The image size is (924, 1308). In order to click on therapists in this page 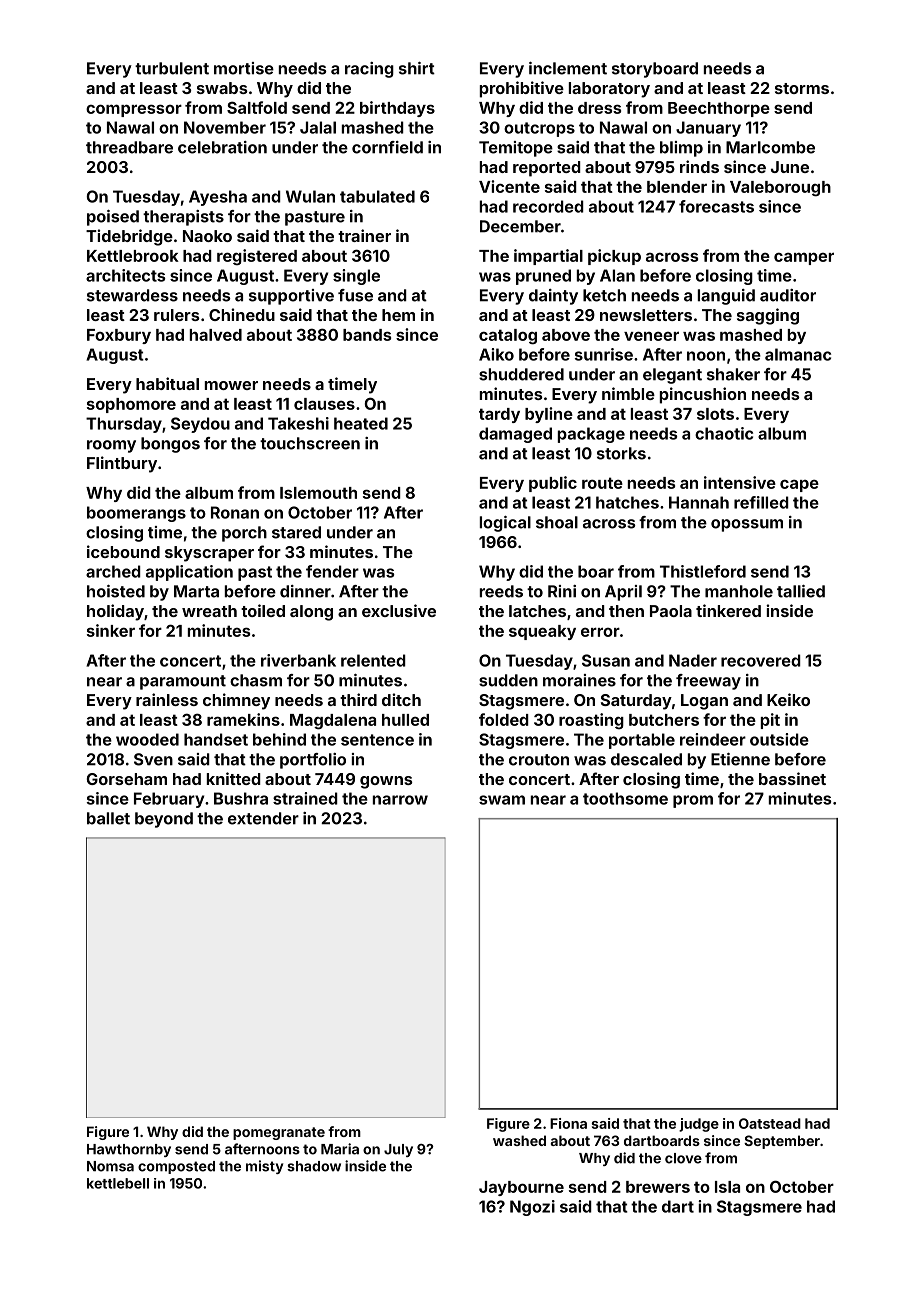, I will do `click(183, 218)`.
